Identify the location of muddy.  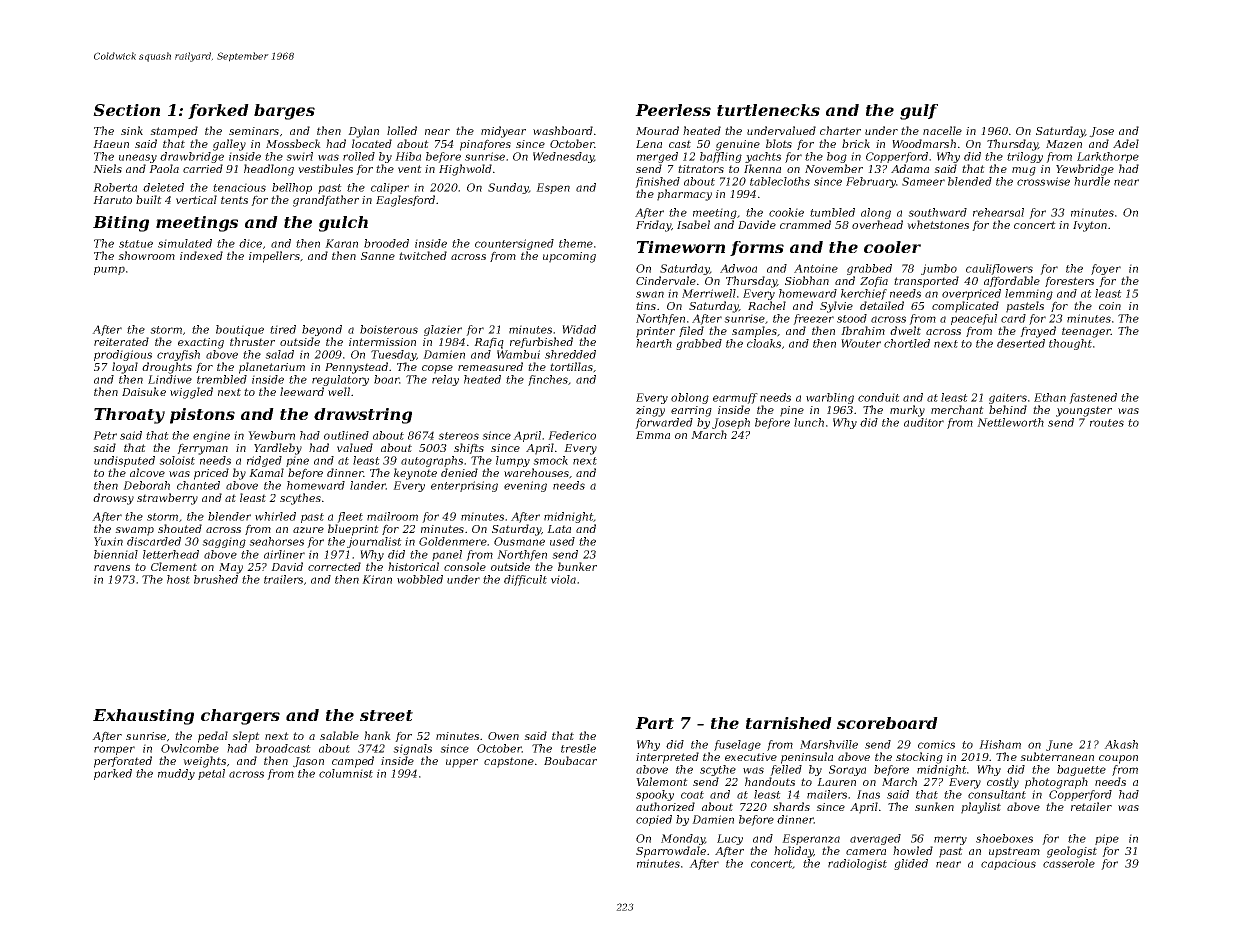
(176, 774).
